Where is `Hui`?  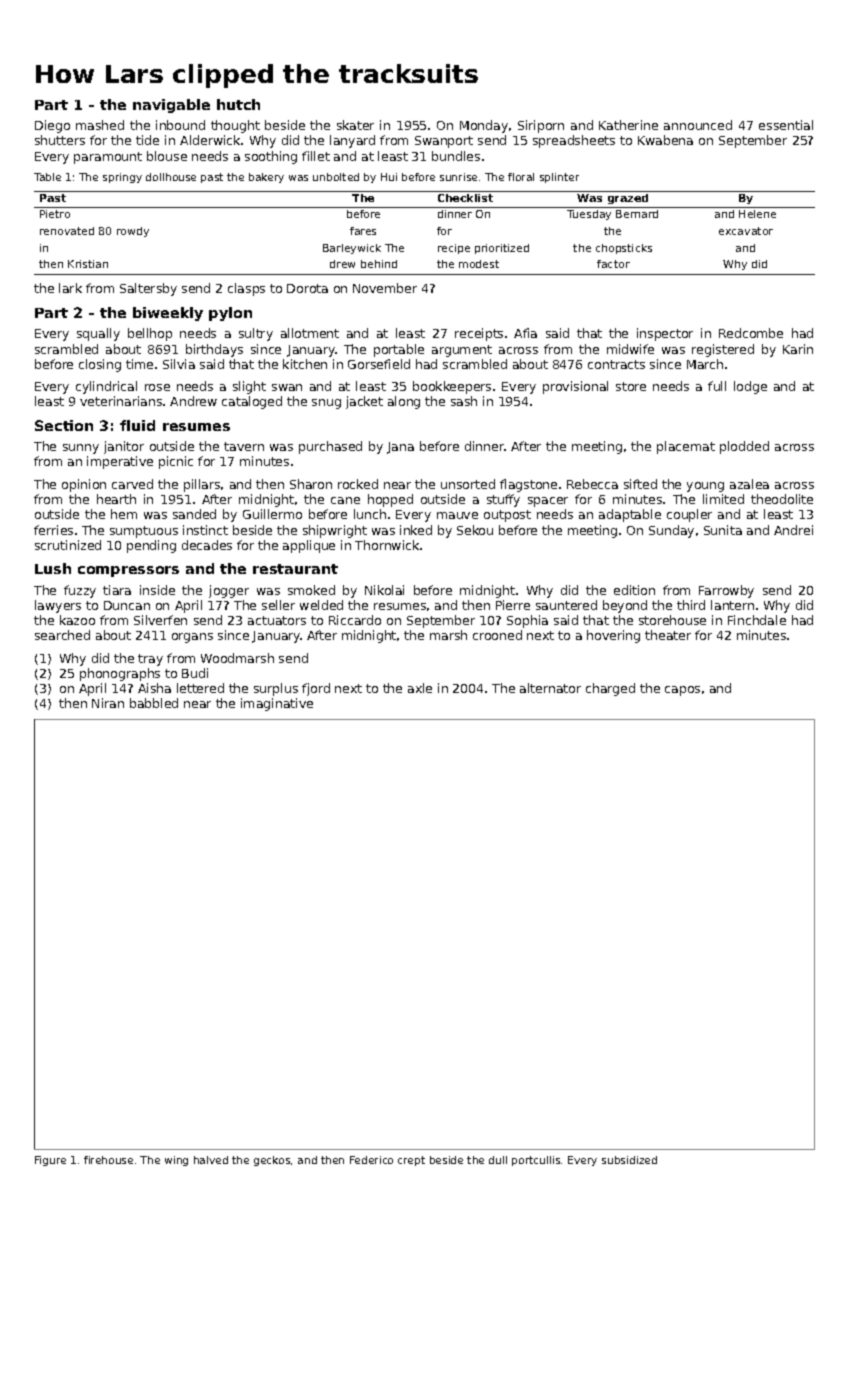
Hui is located at coordinates (389, 177).
